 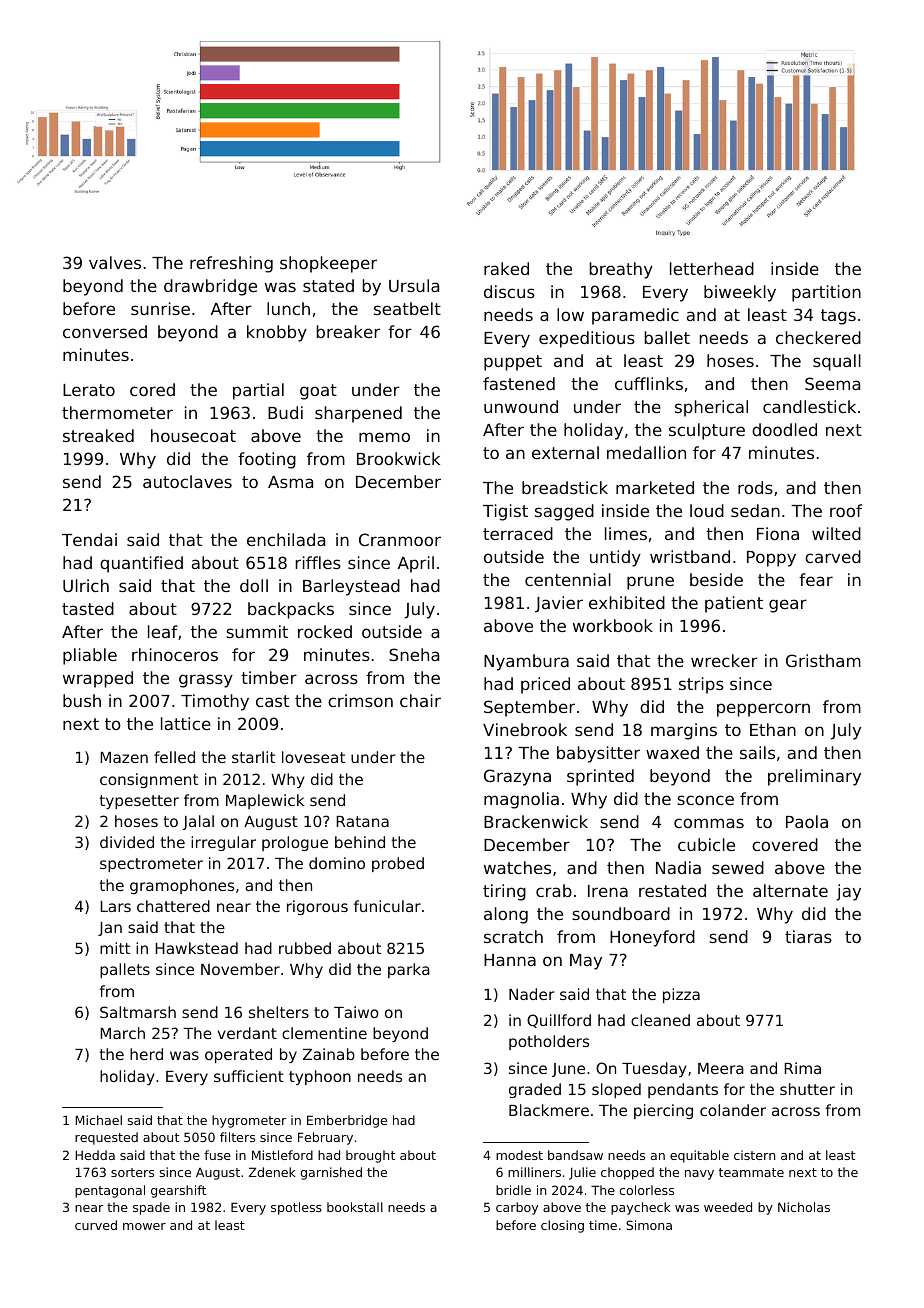 I want to click on centennial, so click(x=568, y=579).
